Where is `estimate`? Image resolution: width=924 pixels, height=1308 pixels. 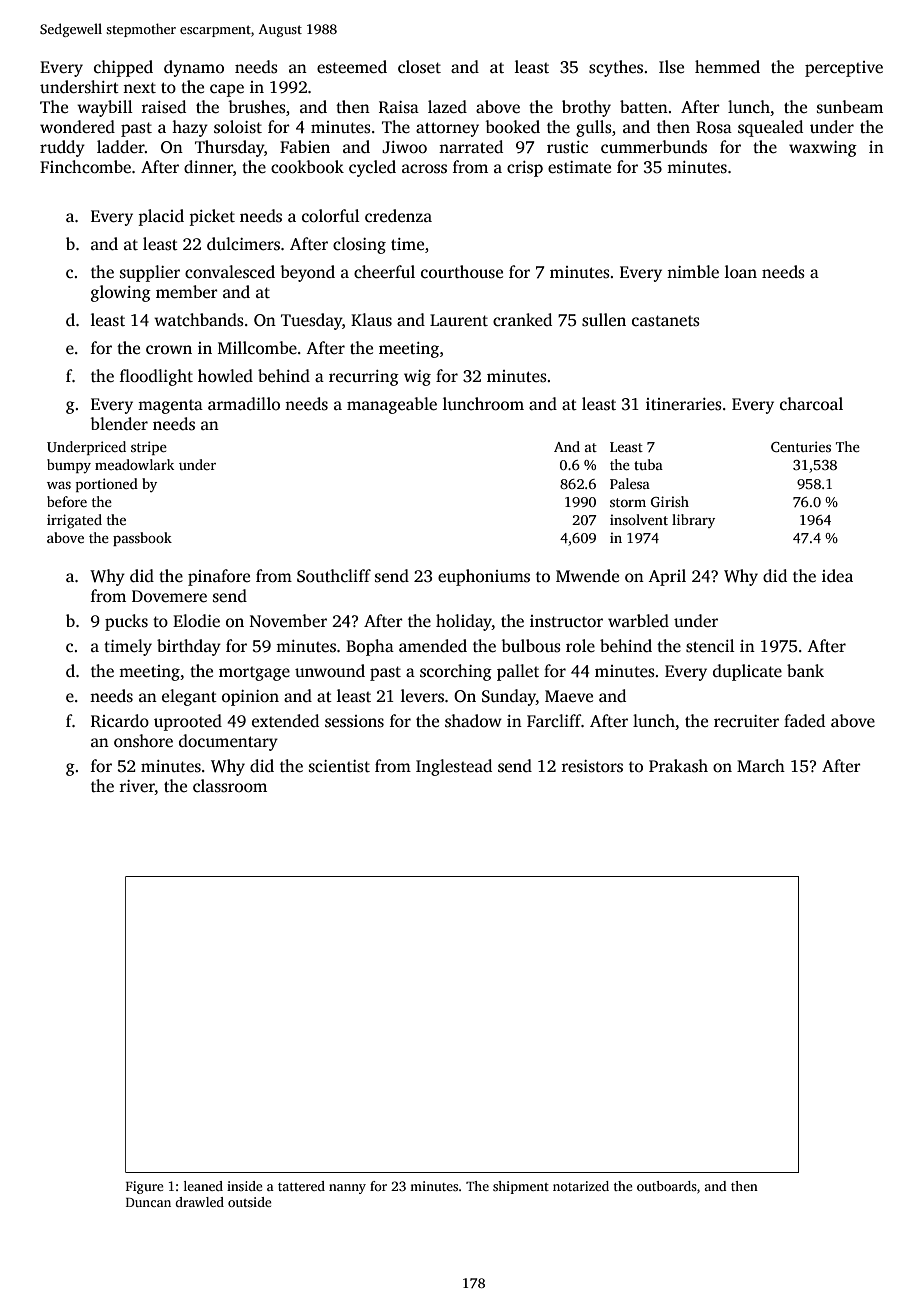 estimate is located at coordinates (579, 167).
